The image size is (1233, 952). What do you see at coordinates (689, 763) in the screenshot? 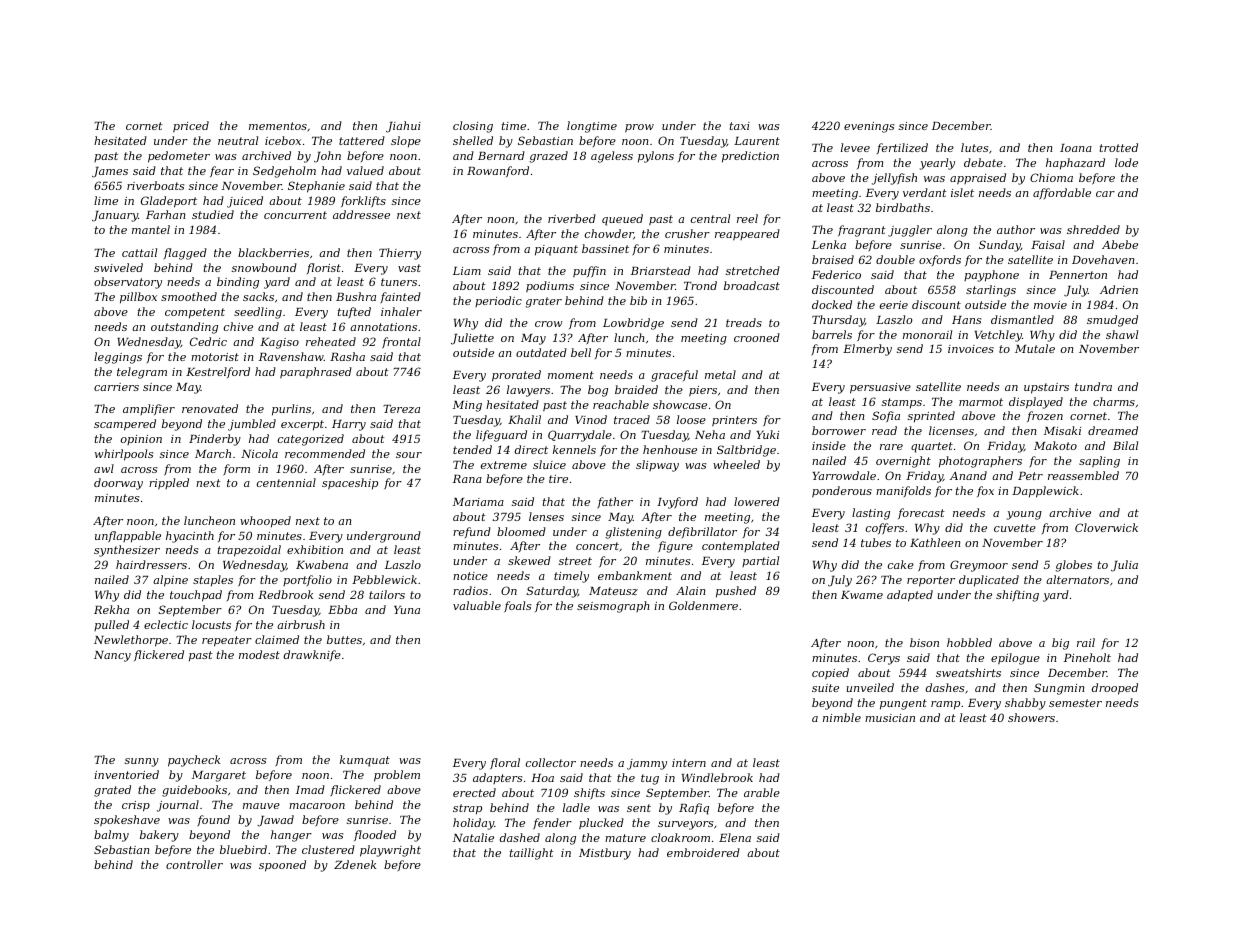
I see `intern` at bounding box center [689, 763].
